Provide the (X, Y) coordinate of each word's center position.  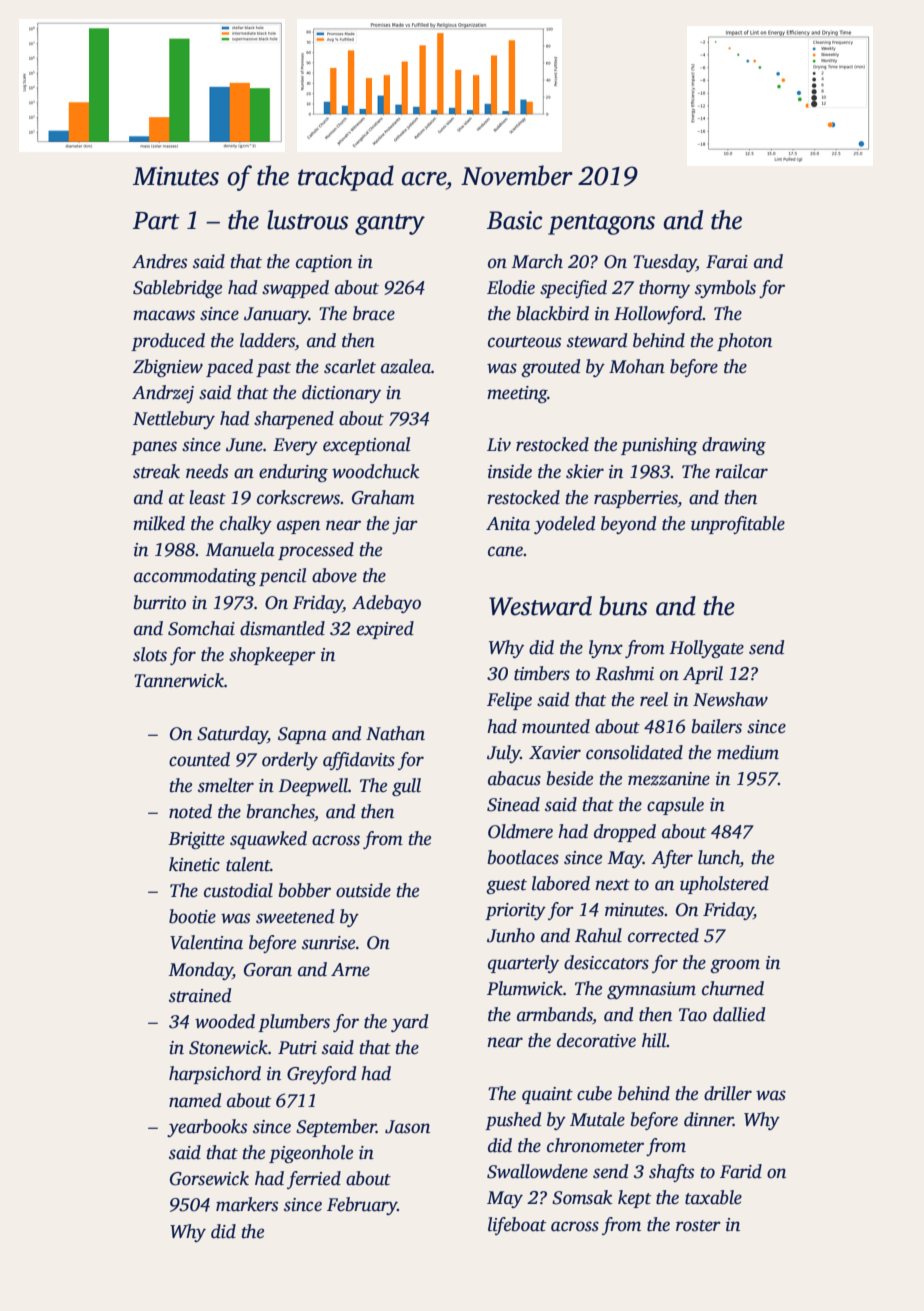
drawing (734, 446)
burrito (159, 602)
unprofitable (738, 525)
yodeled (564, 525)
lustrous (307, 220)
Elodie (511, 287)
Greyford (321, 1075)
